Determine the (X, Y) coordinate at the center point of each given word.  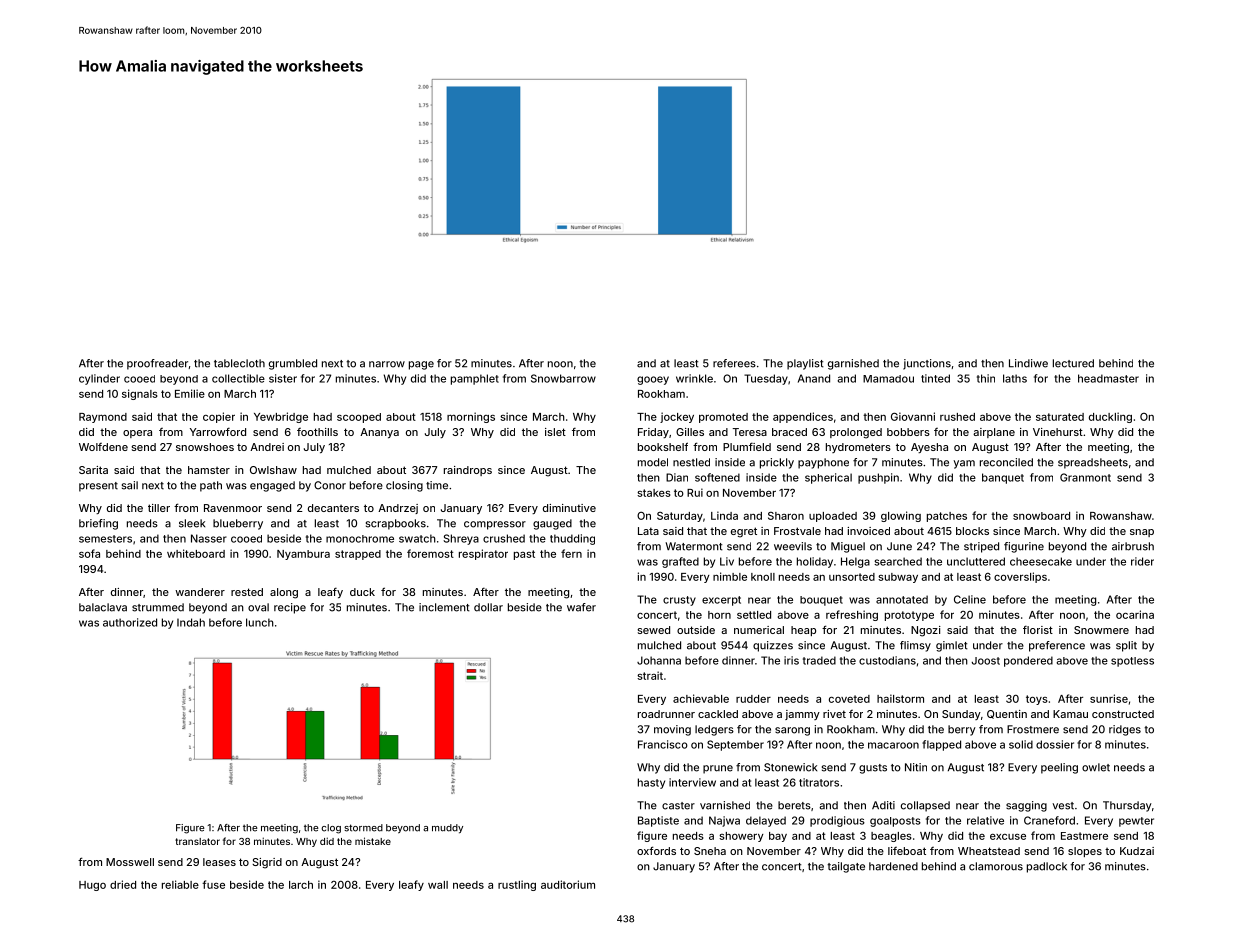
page (421, 365)
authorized (130, 622)
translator (197, 841)
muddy (447, 829)
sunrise (1109, 698)
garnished (853, 364)
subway (898, 578)
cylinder (99, 379)
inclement (444, 607)
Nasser (209, 538)
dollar (488, 607)
